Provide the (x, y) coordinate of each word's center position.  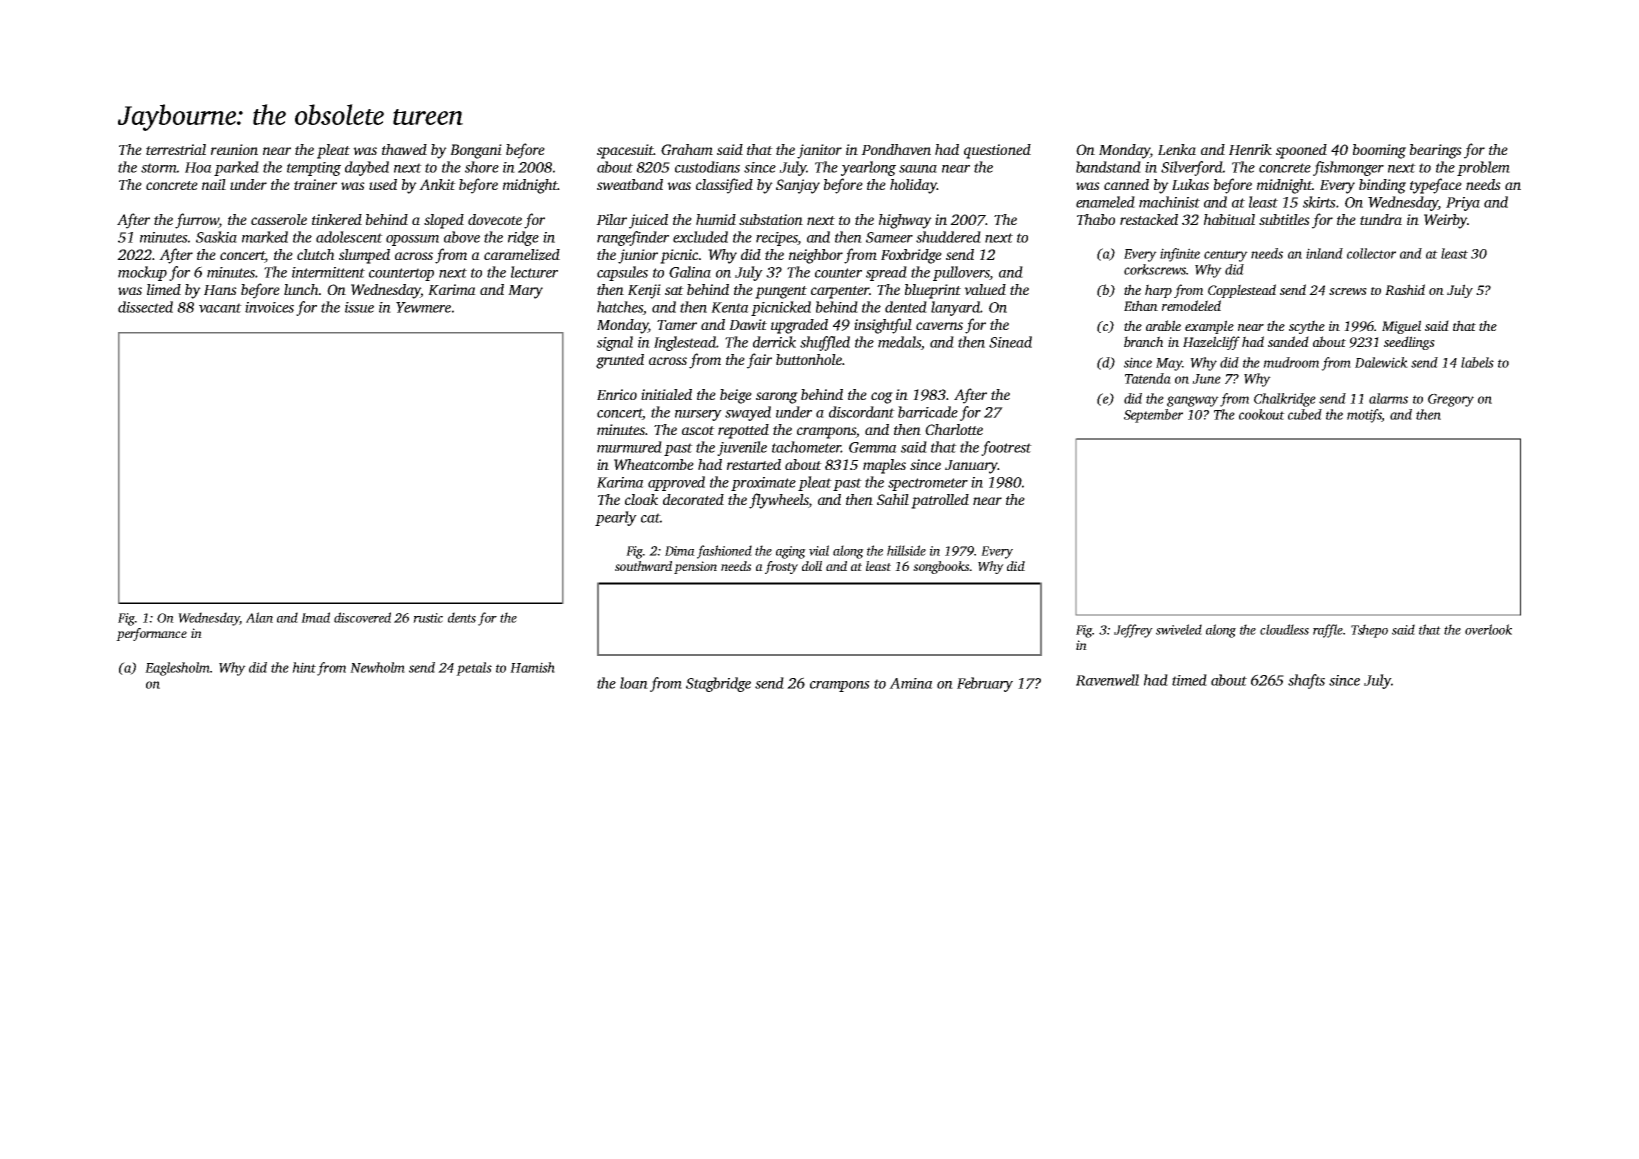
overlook (1488, 629)
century (1226, 256)
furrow (197, 221)
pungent (781, 292)
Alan (259, 617)
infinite (1180, 255)
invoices (269, 307)
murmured (629, 447)
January (971, 467)
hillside (906, 550)
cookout (1262, 414)
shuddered (948, 237)
